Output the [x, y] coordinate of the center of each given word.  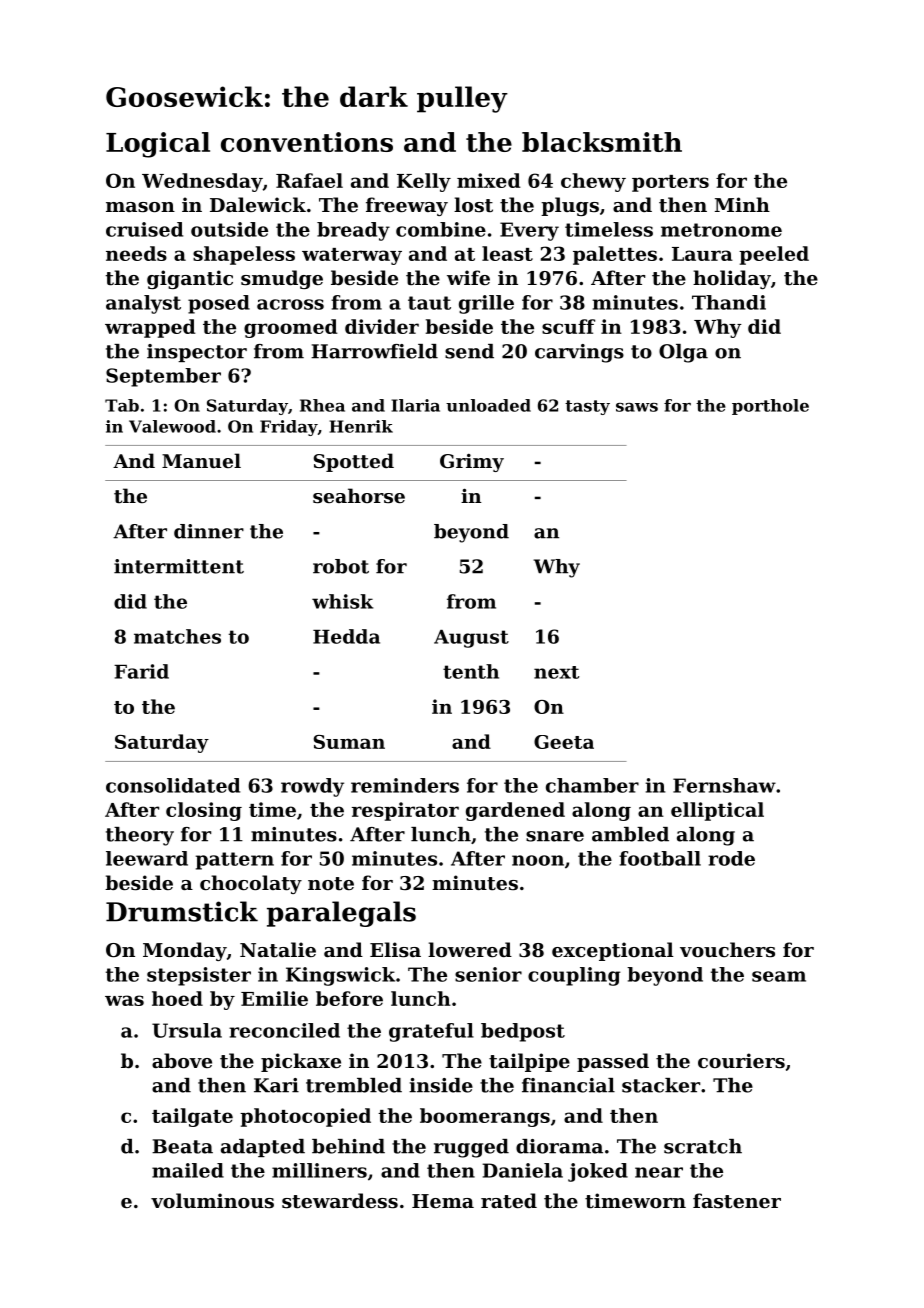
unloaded [488, 405]
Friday [289, 428]
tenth [471, 671]
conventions [307, 142]
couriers [741, 1060]
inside [441, 1085]
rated [509, 1201]
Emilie [274, 998]
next [556, 672]
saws [637, 407]
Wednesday [202, 182]
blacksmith [602, 142]
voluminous [212, 1200]
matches [177, 636]
